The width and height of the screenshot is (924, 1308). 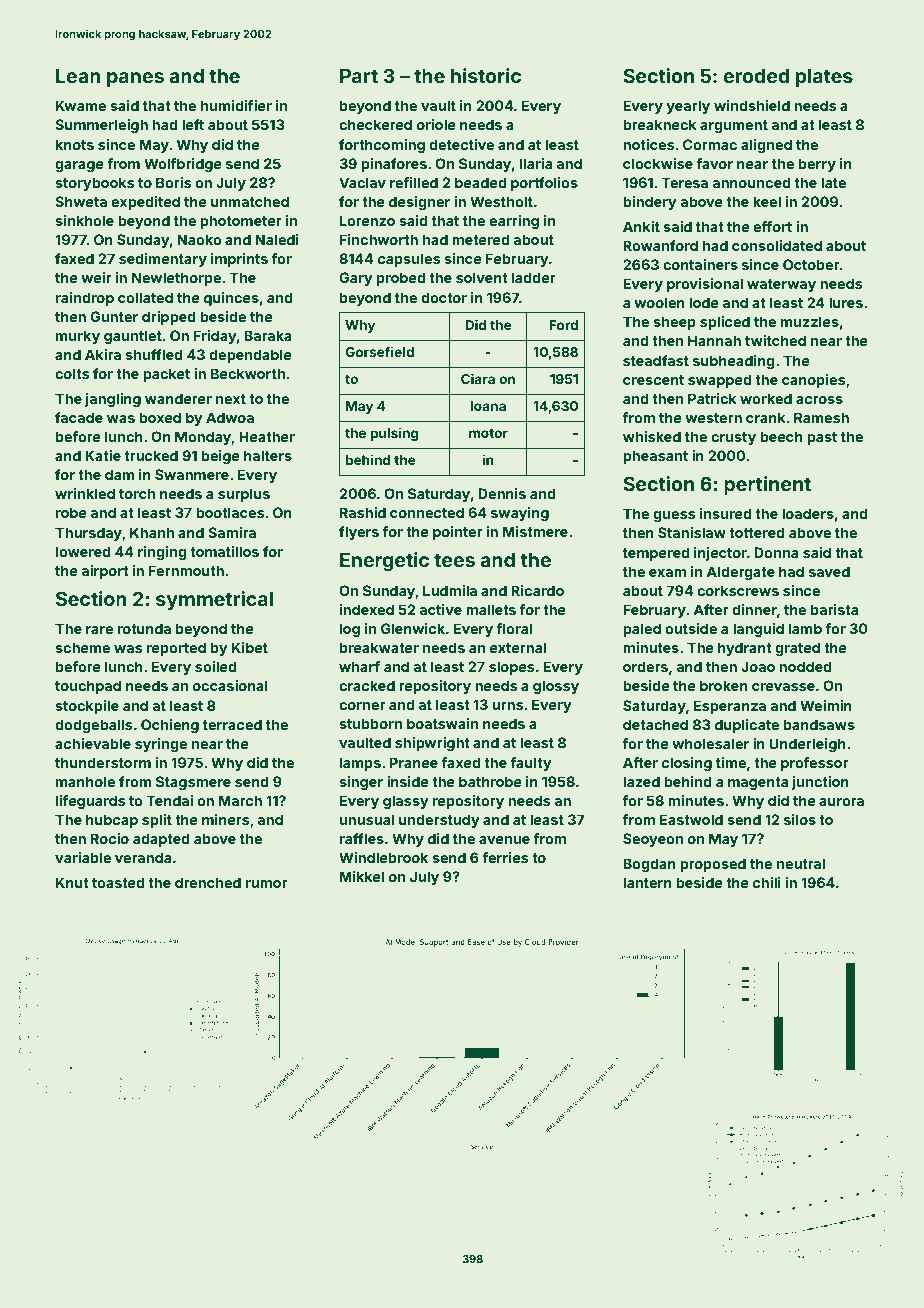 What do you see at coordinates (756, 75) in the screenshot?
I see `eroded` at bounding box center [756, 75].
